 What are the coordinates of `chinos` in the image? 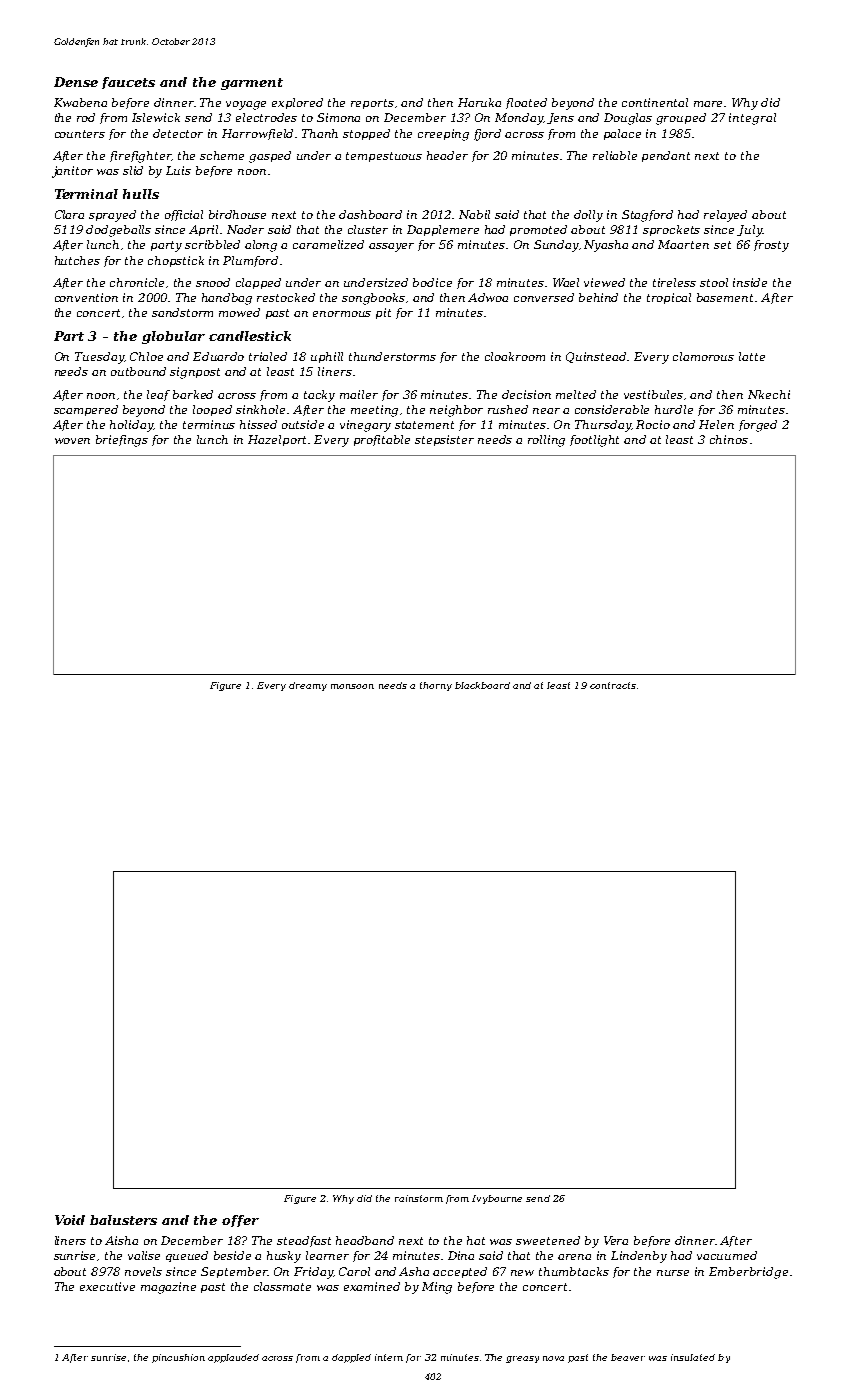 It's located at (729, 439).
